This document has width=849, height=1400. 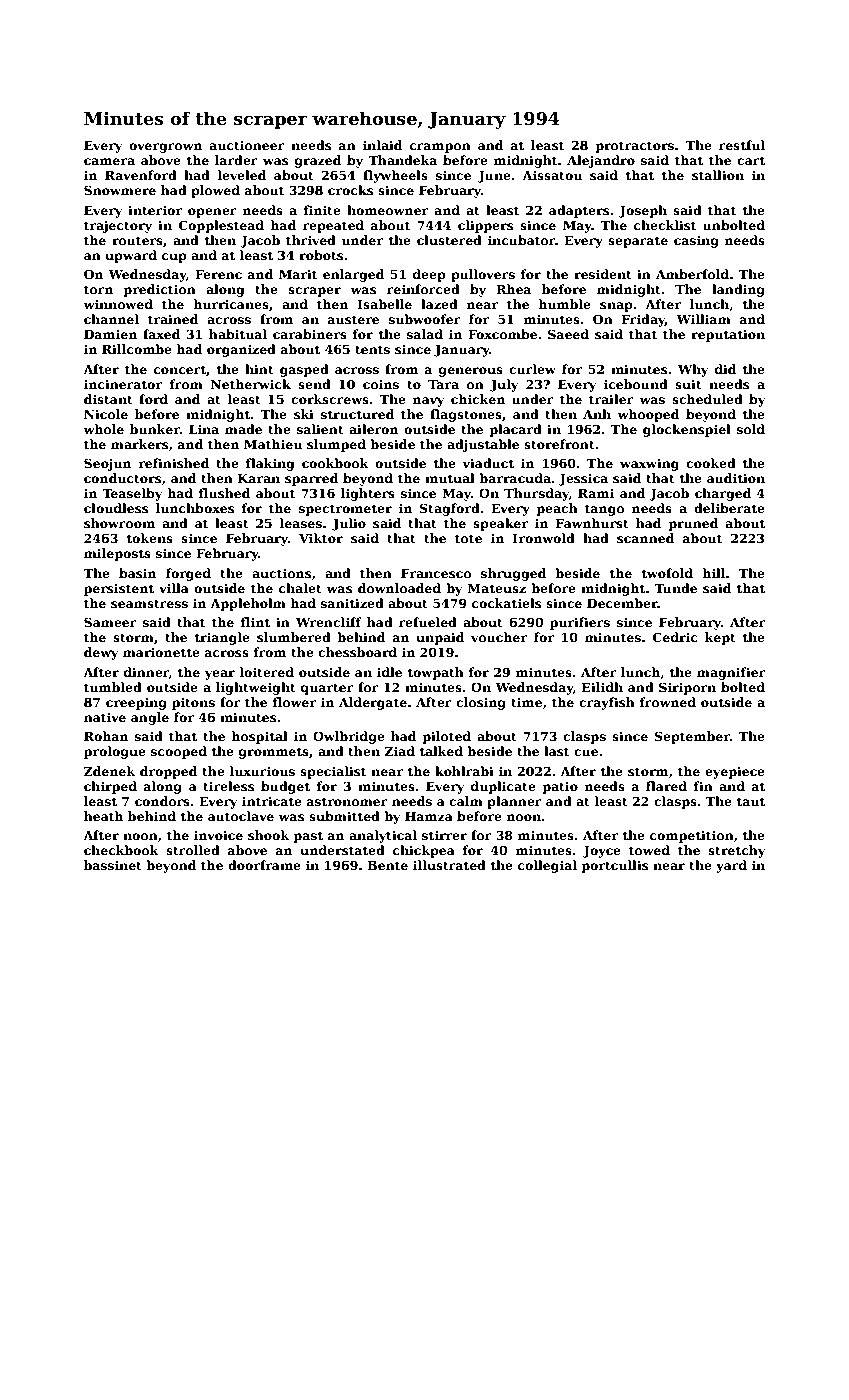 I want to click on flushed, so click(x=224, y=493).
